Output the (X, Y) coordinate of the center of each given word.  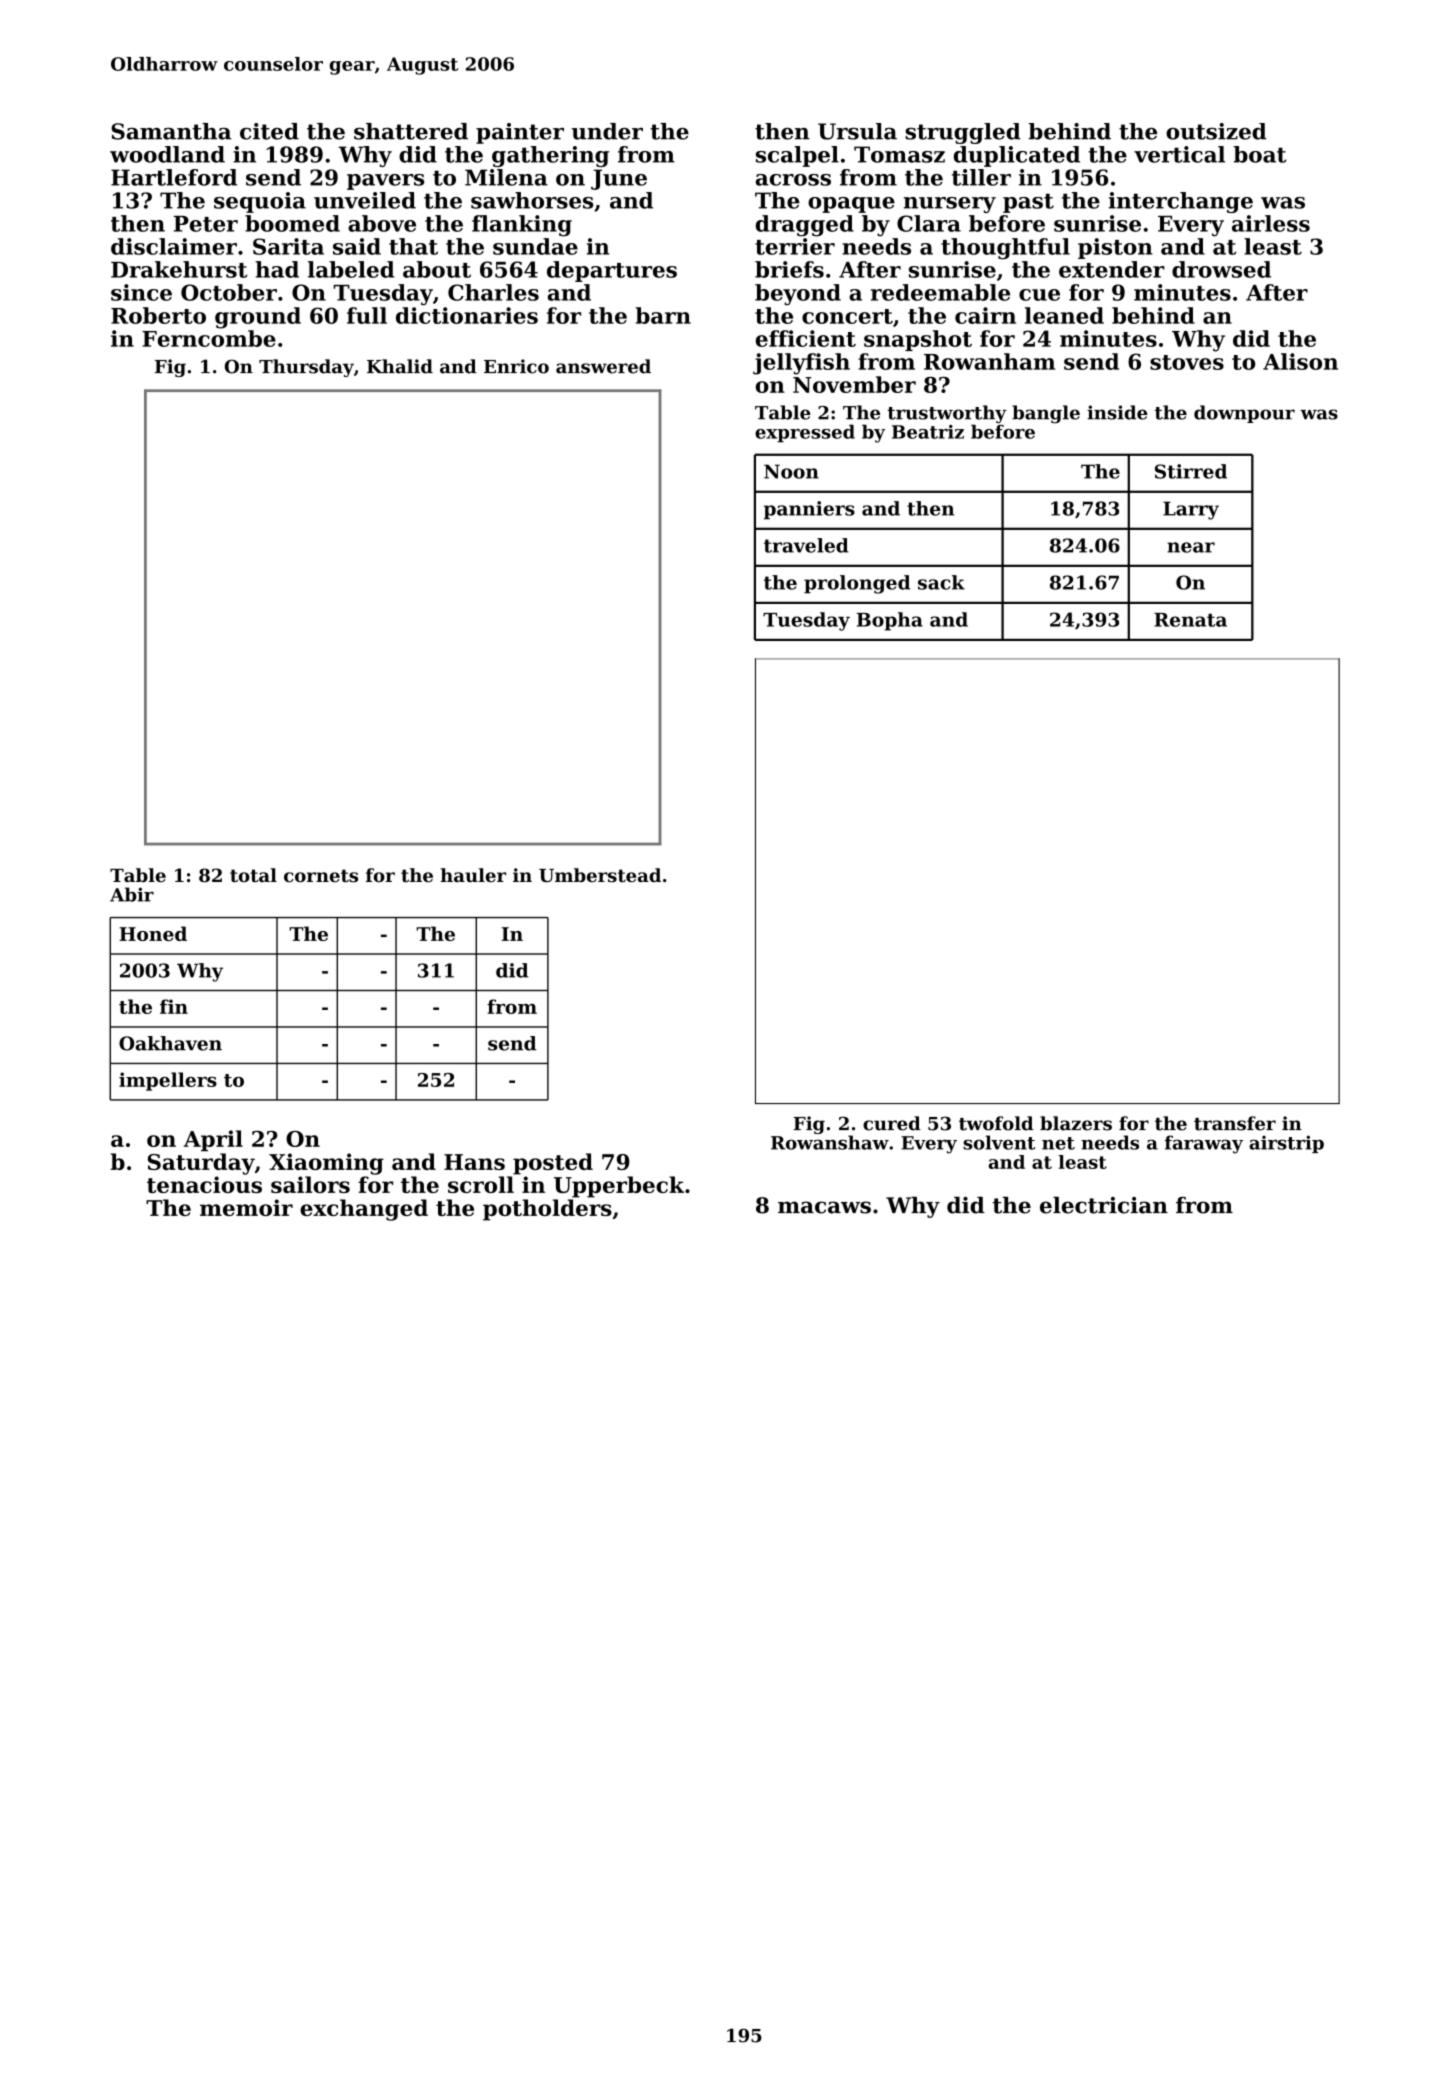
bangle (1046, 414)
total (253, 875)
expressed (805, 434)
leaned (1064, 315)
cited (269, 131)
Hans (474, 1162)
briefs (789, 269)
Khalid (400, 366)
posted (553, 1164)
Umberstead (600, 875)
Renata (1190, 620)
